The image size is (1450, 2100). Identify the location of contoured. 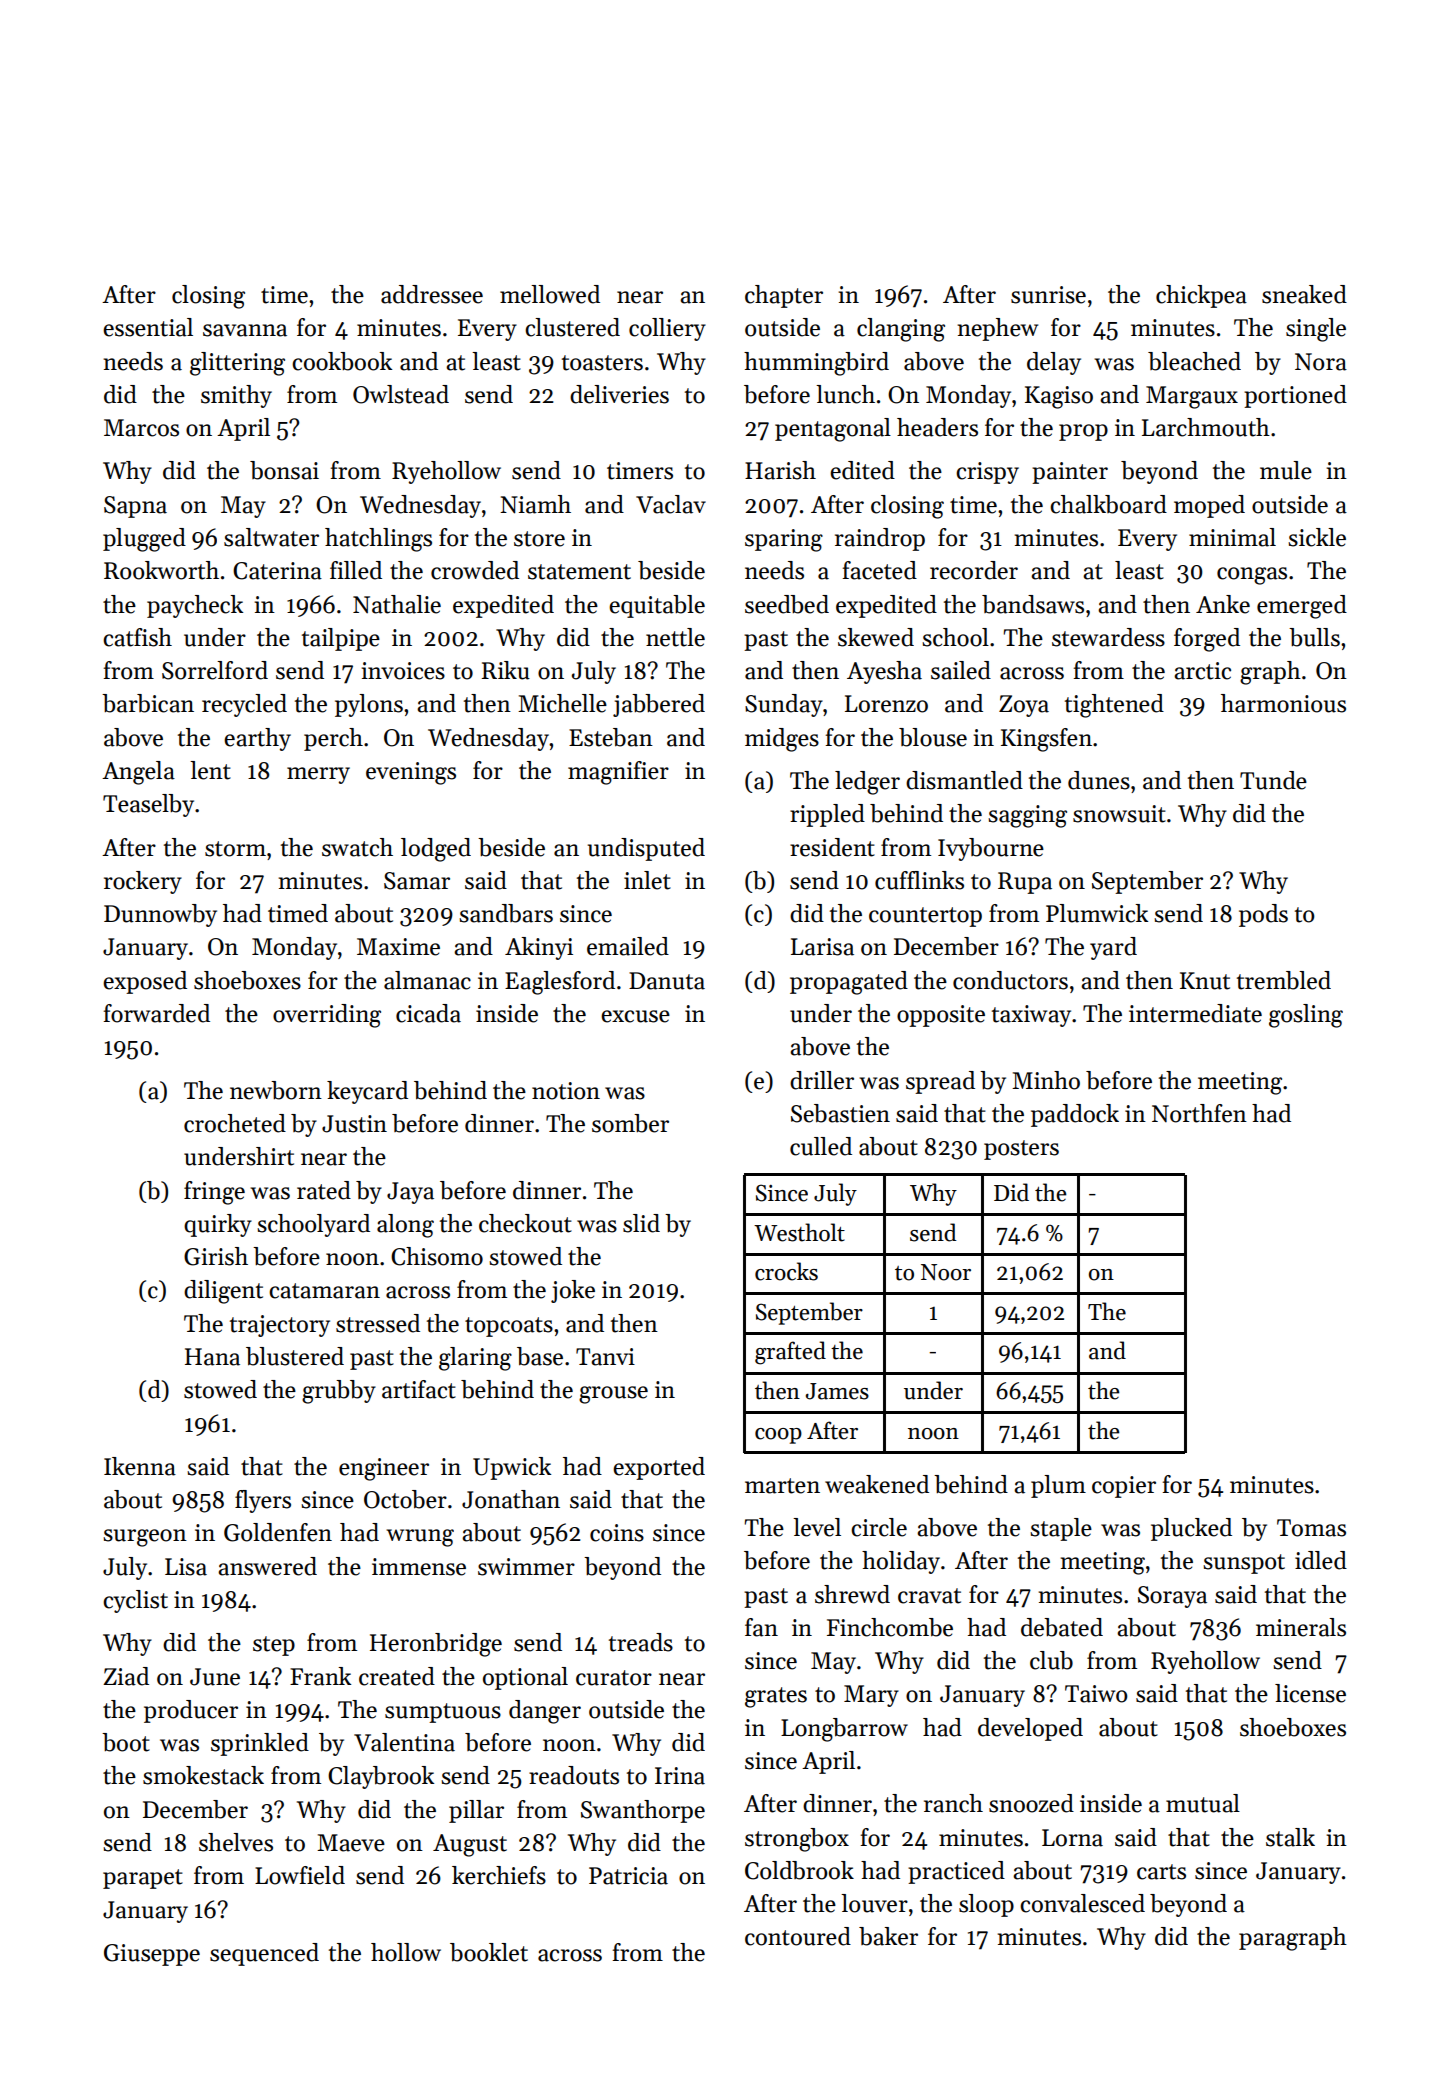
(798, 1936).
